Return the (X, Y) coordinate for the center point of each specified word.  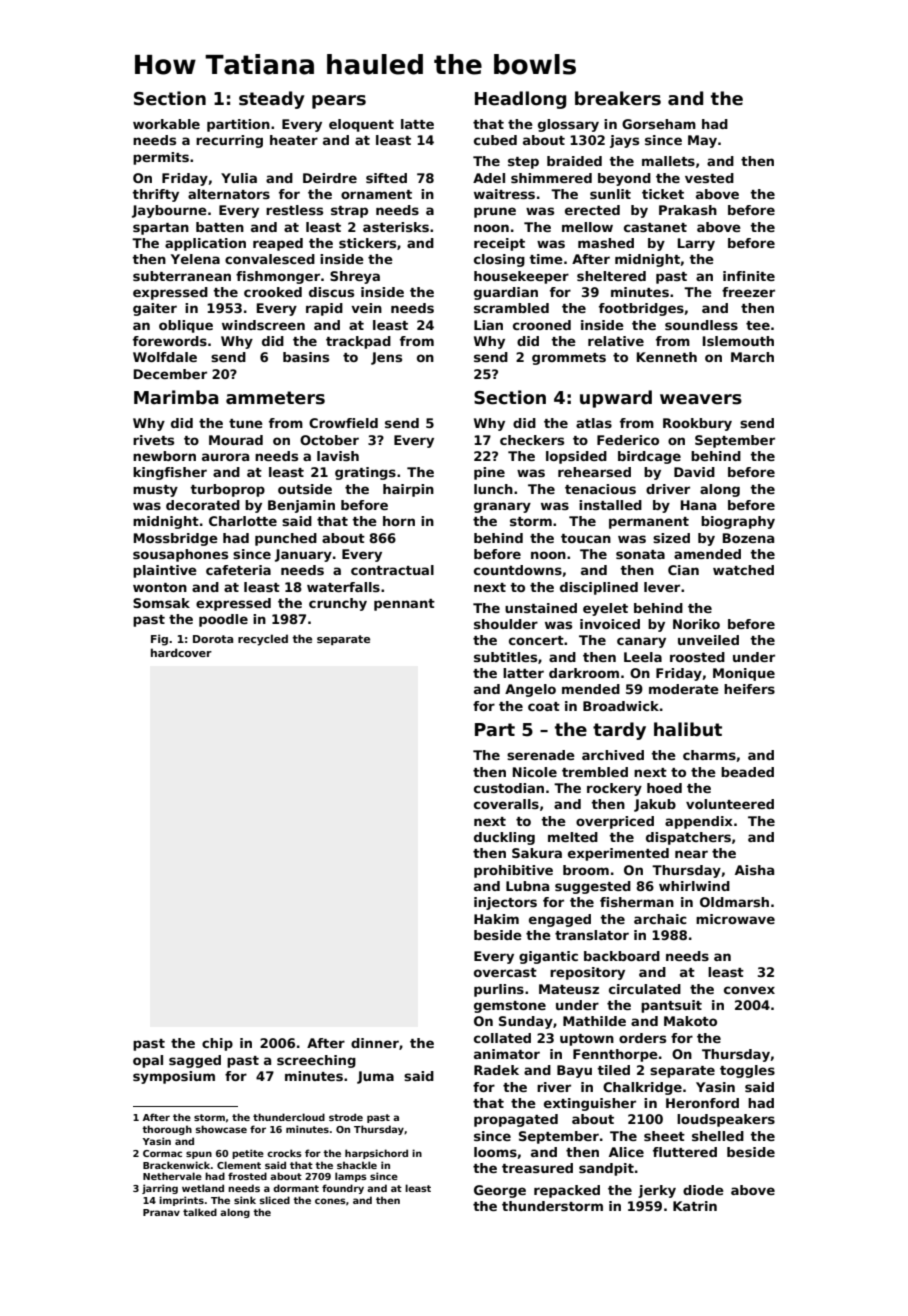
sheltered (611, 276)
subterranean (182, 276)
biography (738, 522)
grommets (569, 359)
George (500, 1191)
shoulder (506, 624)
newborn (164, 456)
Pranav (161, 1212)
